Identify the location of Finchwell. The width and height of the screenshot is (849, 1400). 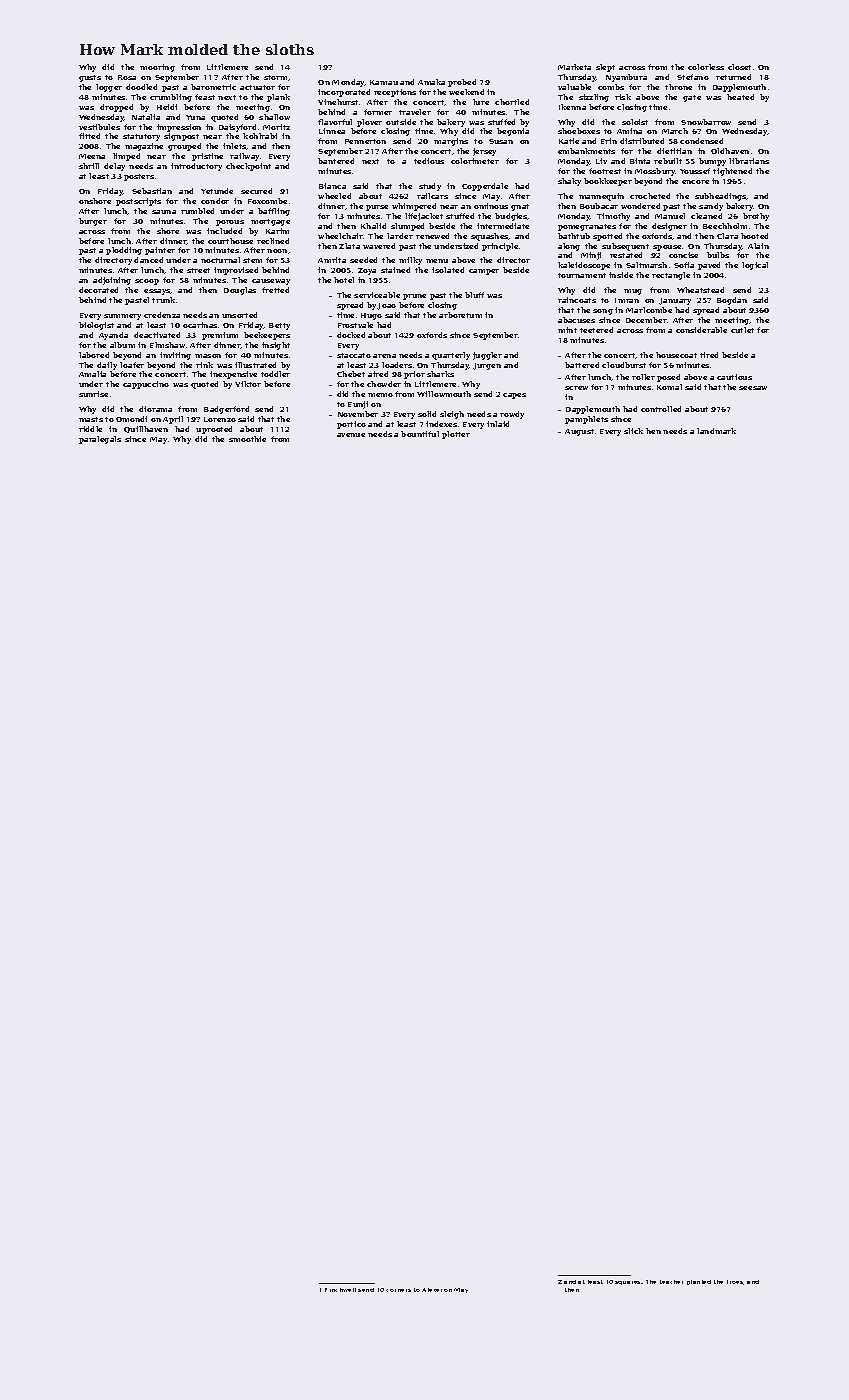
(340, 1290).
